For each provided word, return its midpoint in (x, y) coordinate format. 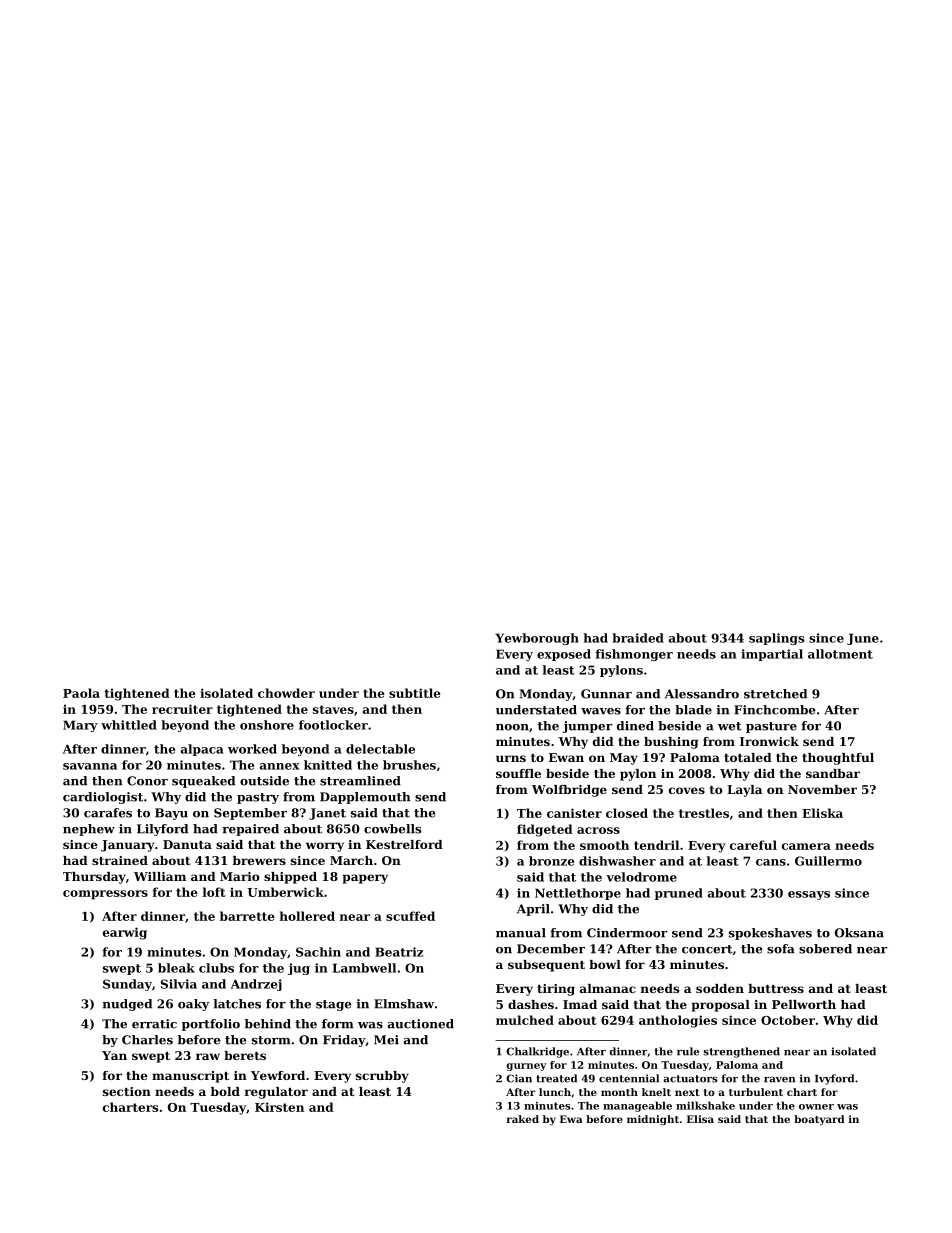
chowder (286, 693)
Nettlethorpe (578, 894)
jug (299, 969)
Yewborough (537, 639)
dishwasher (617, 861)
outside (264, 781)
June (863, 639)
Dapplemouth (365, 798)
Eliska (822, 813)
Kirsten (279, 1107)
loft (214, 892)
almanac (608, 988)
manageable (637, 1106)
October (788, 1020)
